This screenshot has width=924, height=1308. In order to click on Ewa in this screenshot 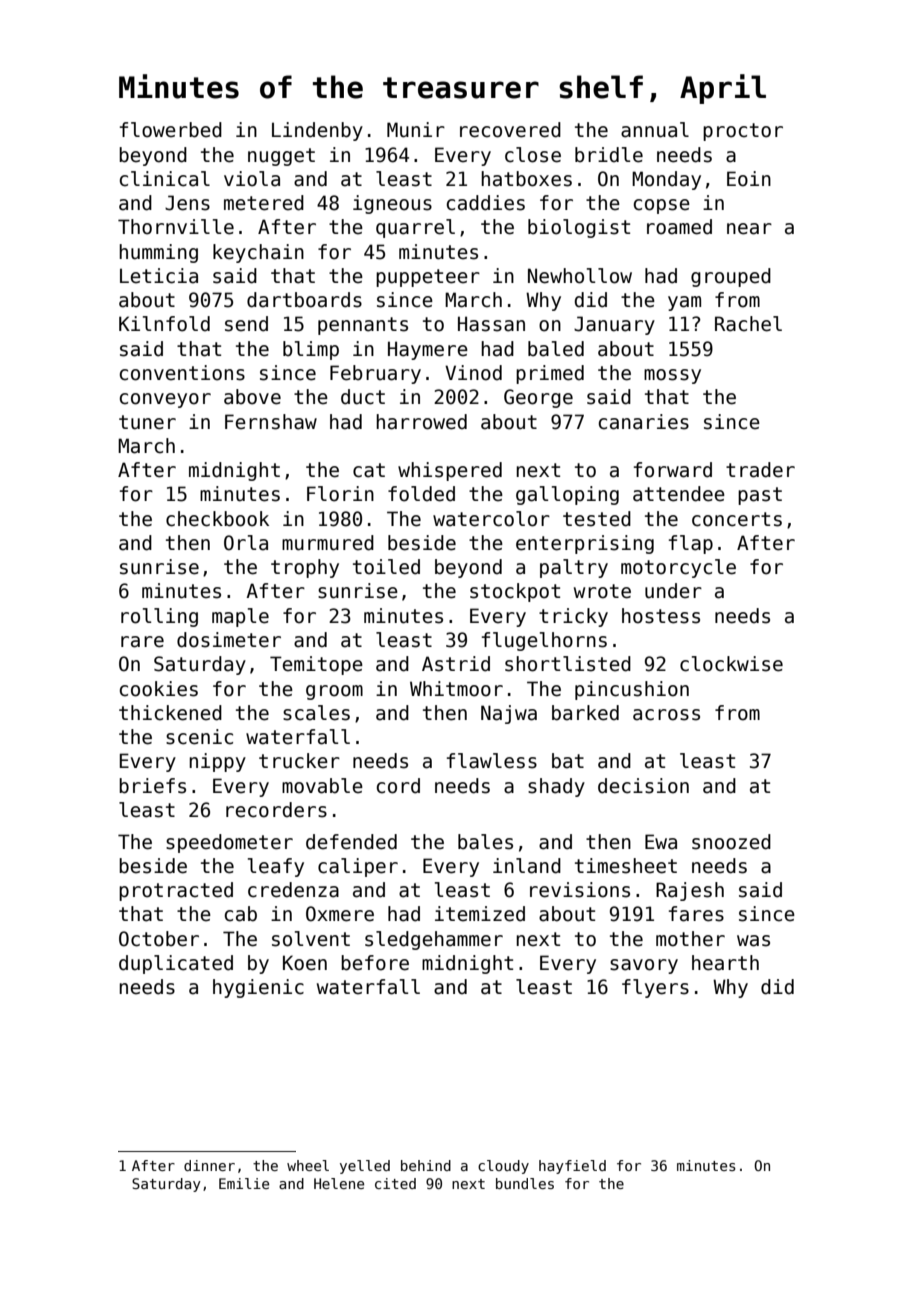, I will do `click(661, 842)`.
